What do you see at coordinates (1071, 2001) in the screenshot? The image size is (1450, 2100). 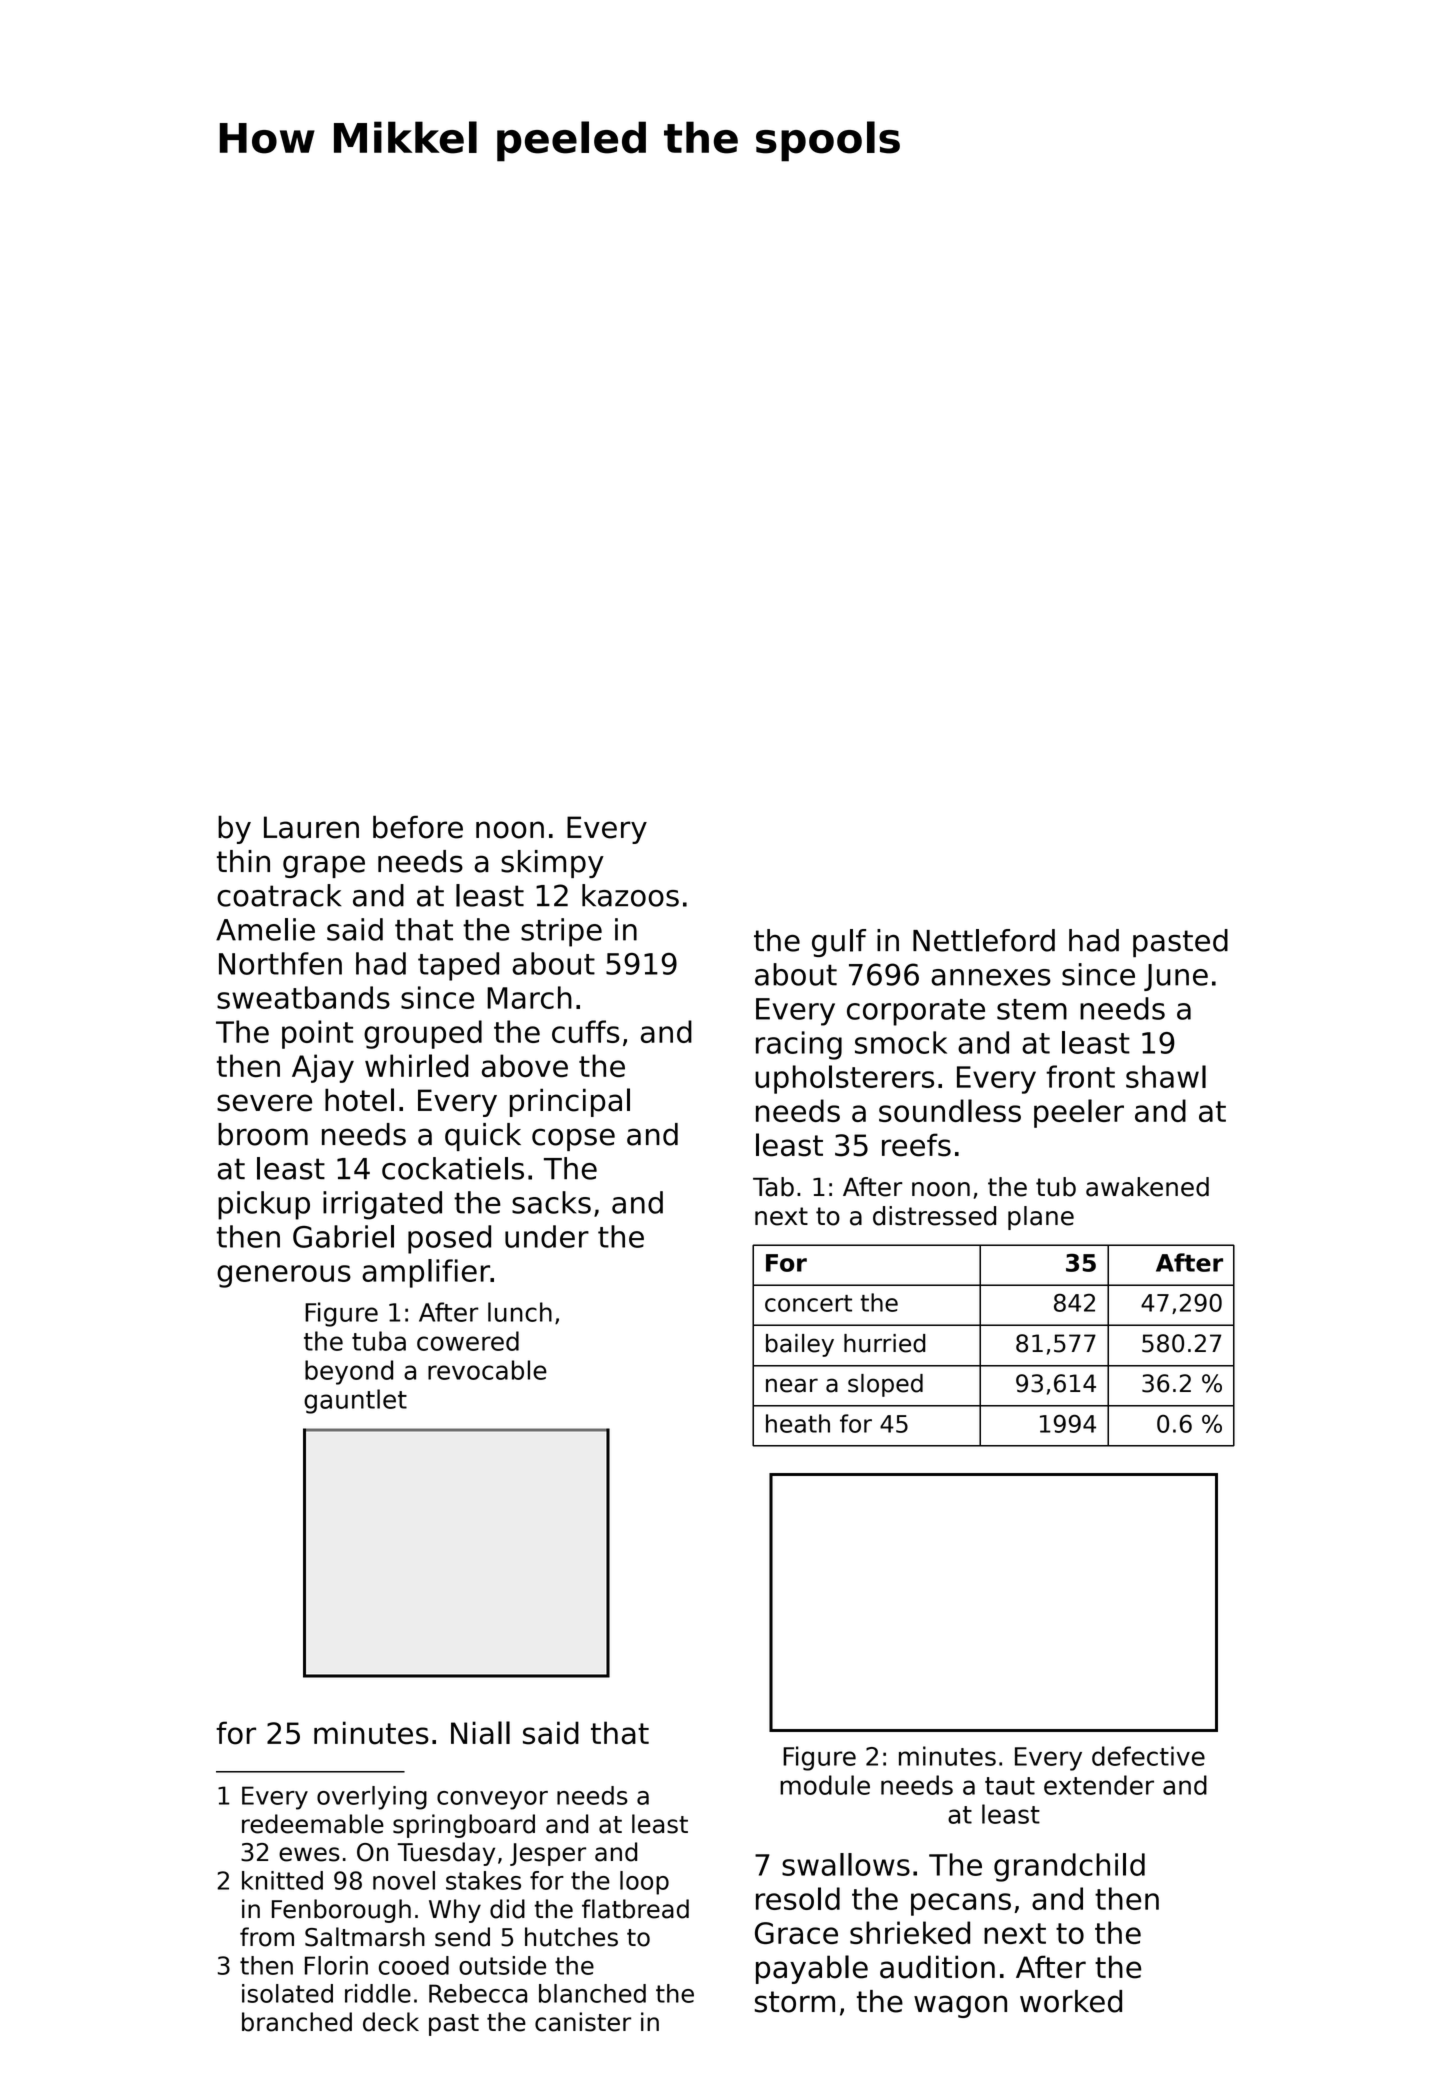 I see `worked` at bounding box center [1071, 2001].
